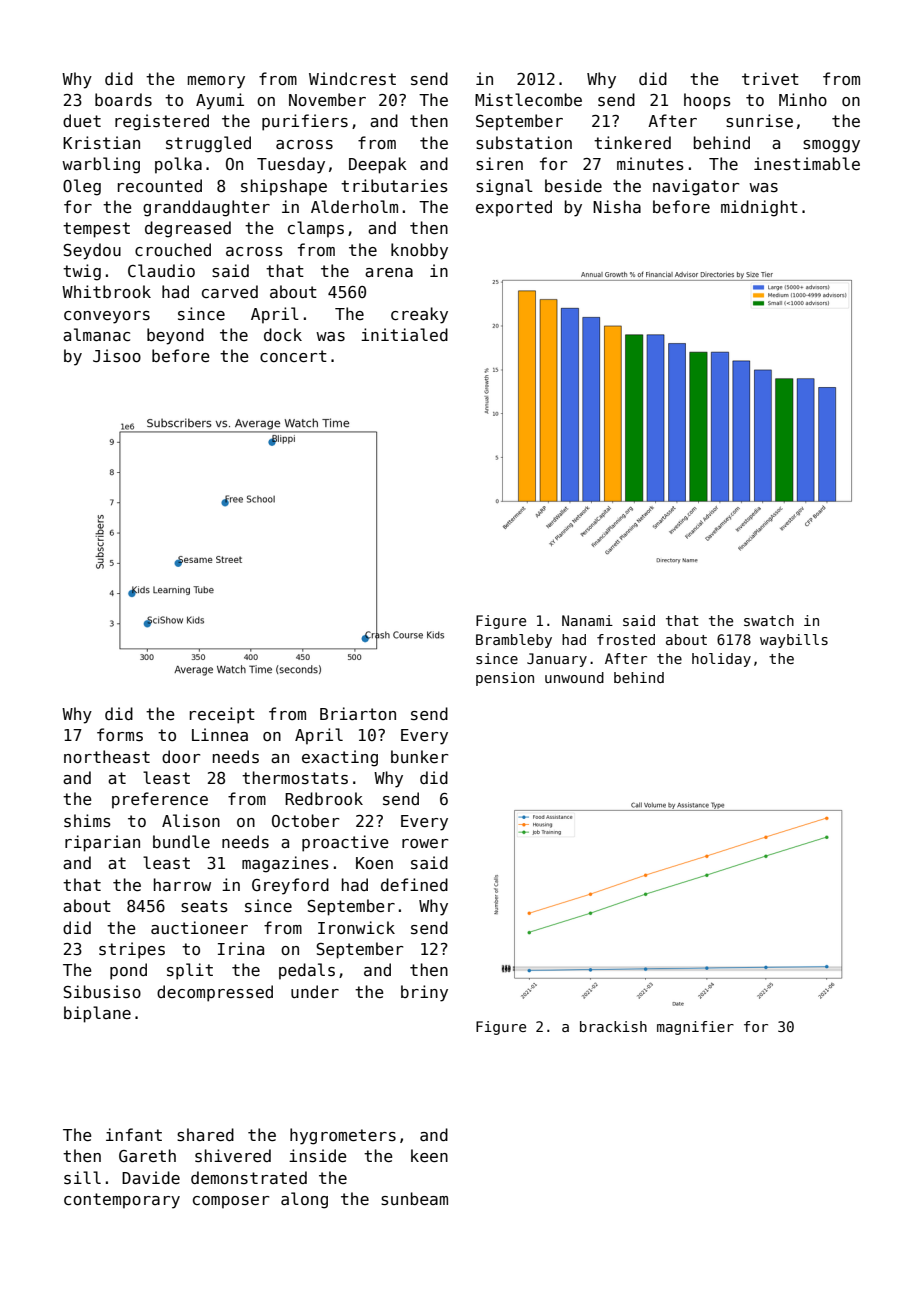 The width and height of the screenshot is (924, 1308). Describe the element at coordinates (414, 1198) in the screenshot. I see `sunbeam` at that location.
